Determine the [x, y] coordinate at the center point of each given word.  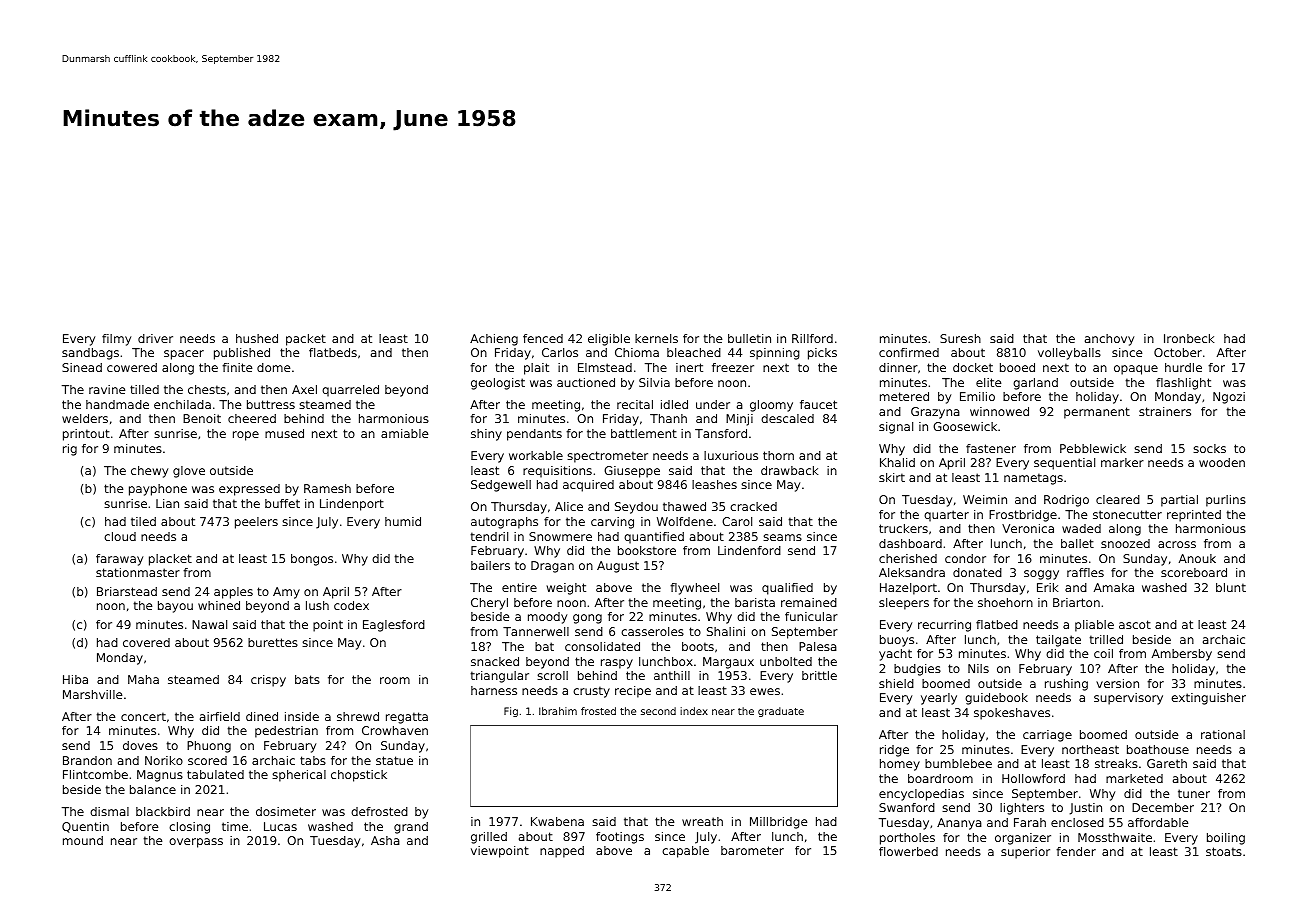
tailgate [1058, 641]
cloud [120, 536]
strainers [1165, 411]
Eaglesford [394, 626]
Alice [569, 506]
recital [635, 404]
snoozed [1125, 543]
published [242, 354]
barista [755, 602]
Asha [385, 840]
